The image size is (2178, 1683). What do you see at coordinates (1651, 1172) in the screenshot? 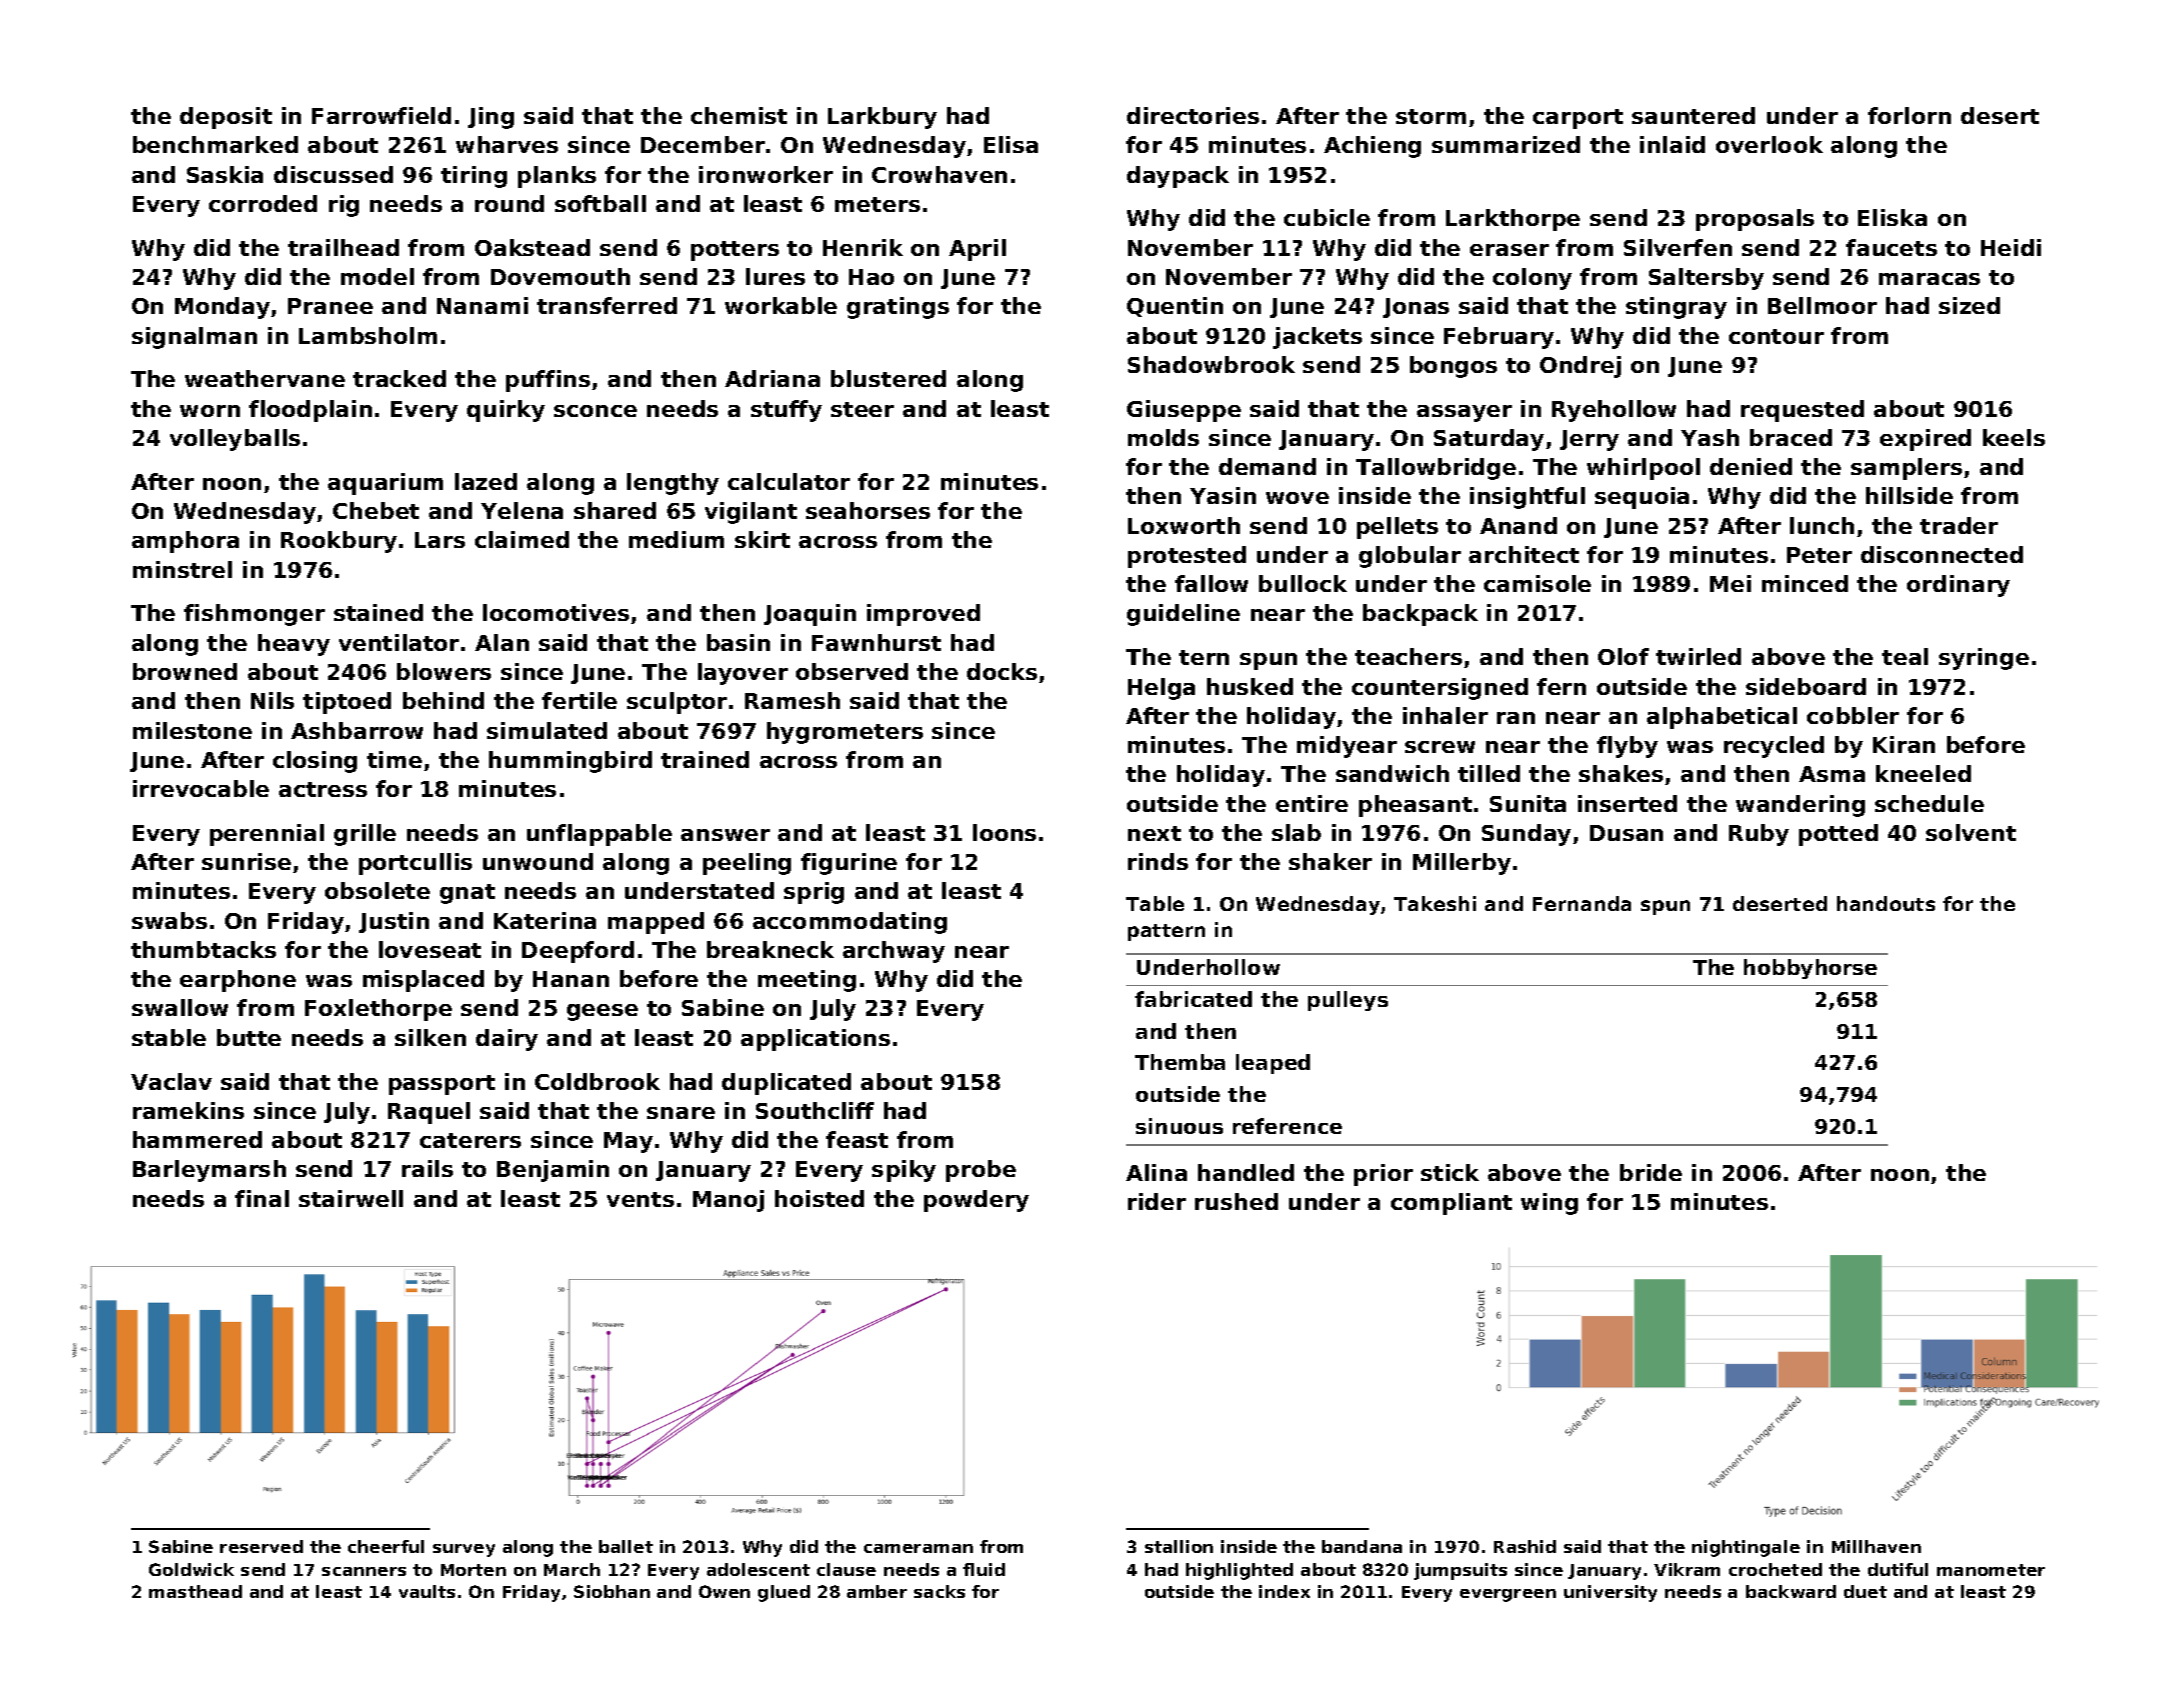
I see `bride` at bounding box center [1651, 1172].
